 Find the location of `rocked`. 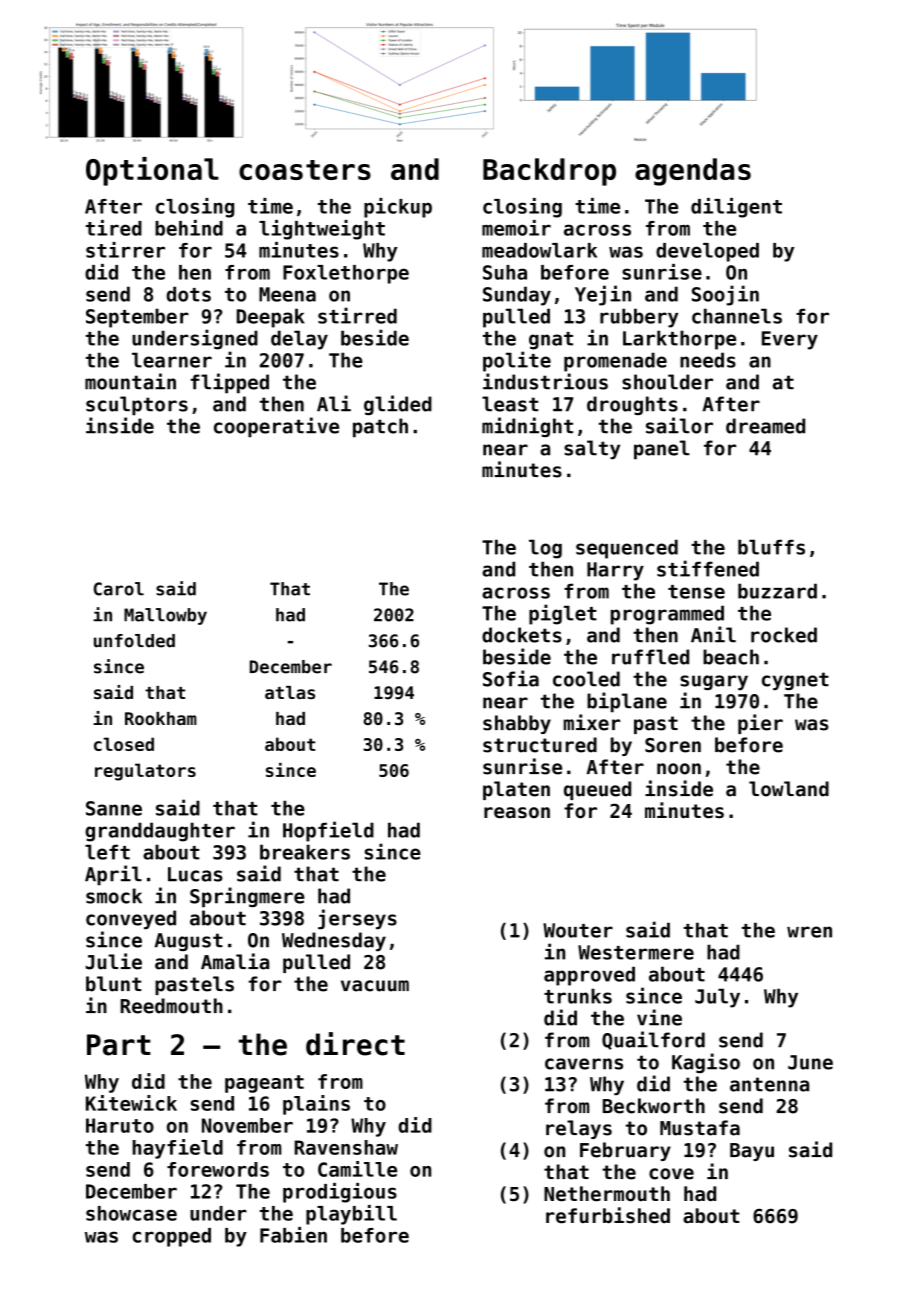

rocked is located at coordinates (784, 635).
